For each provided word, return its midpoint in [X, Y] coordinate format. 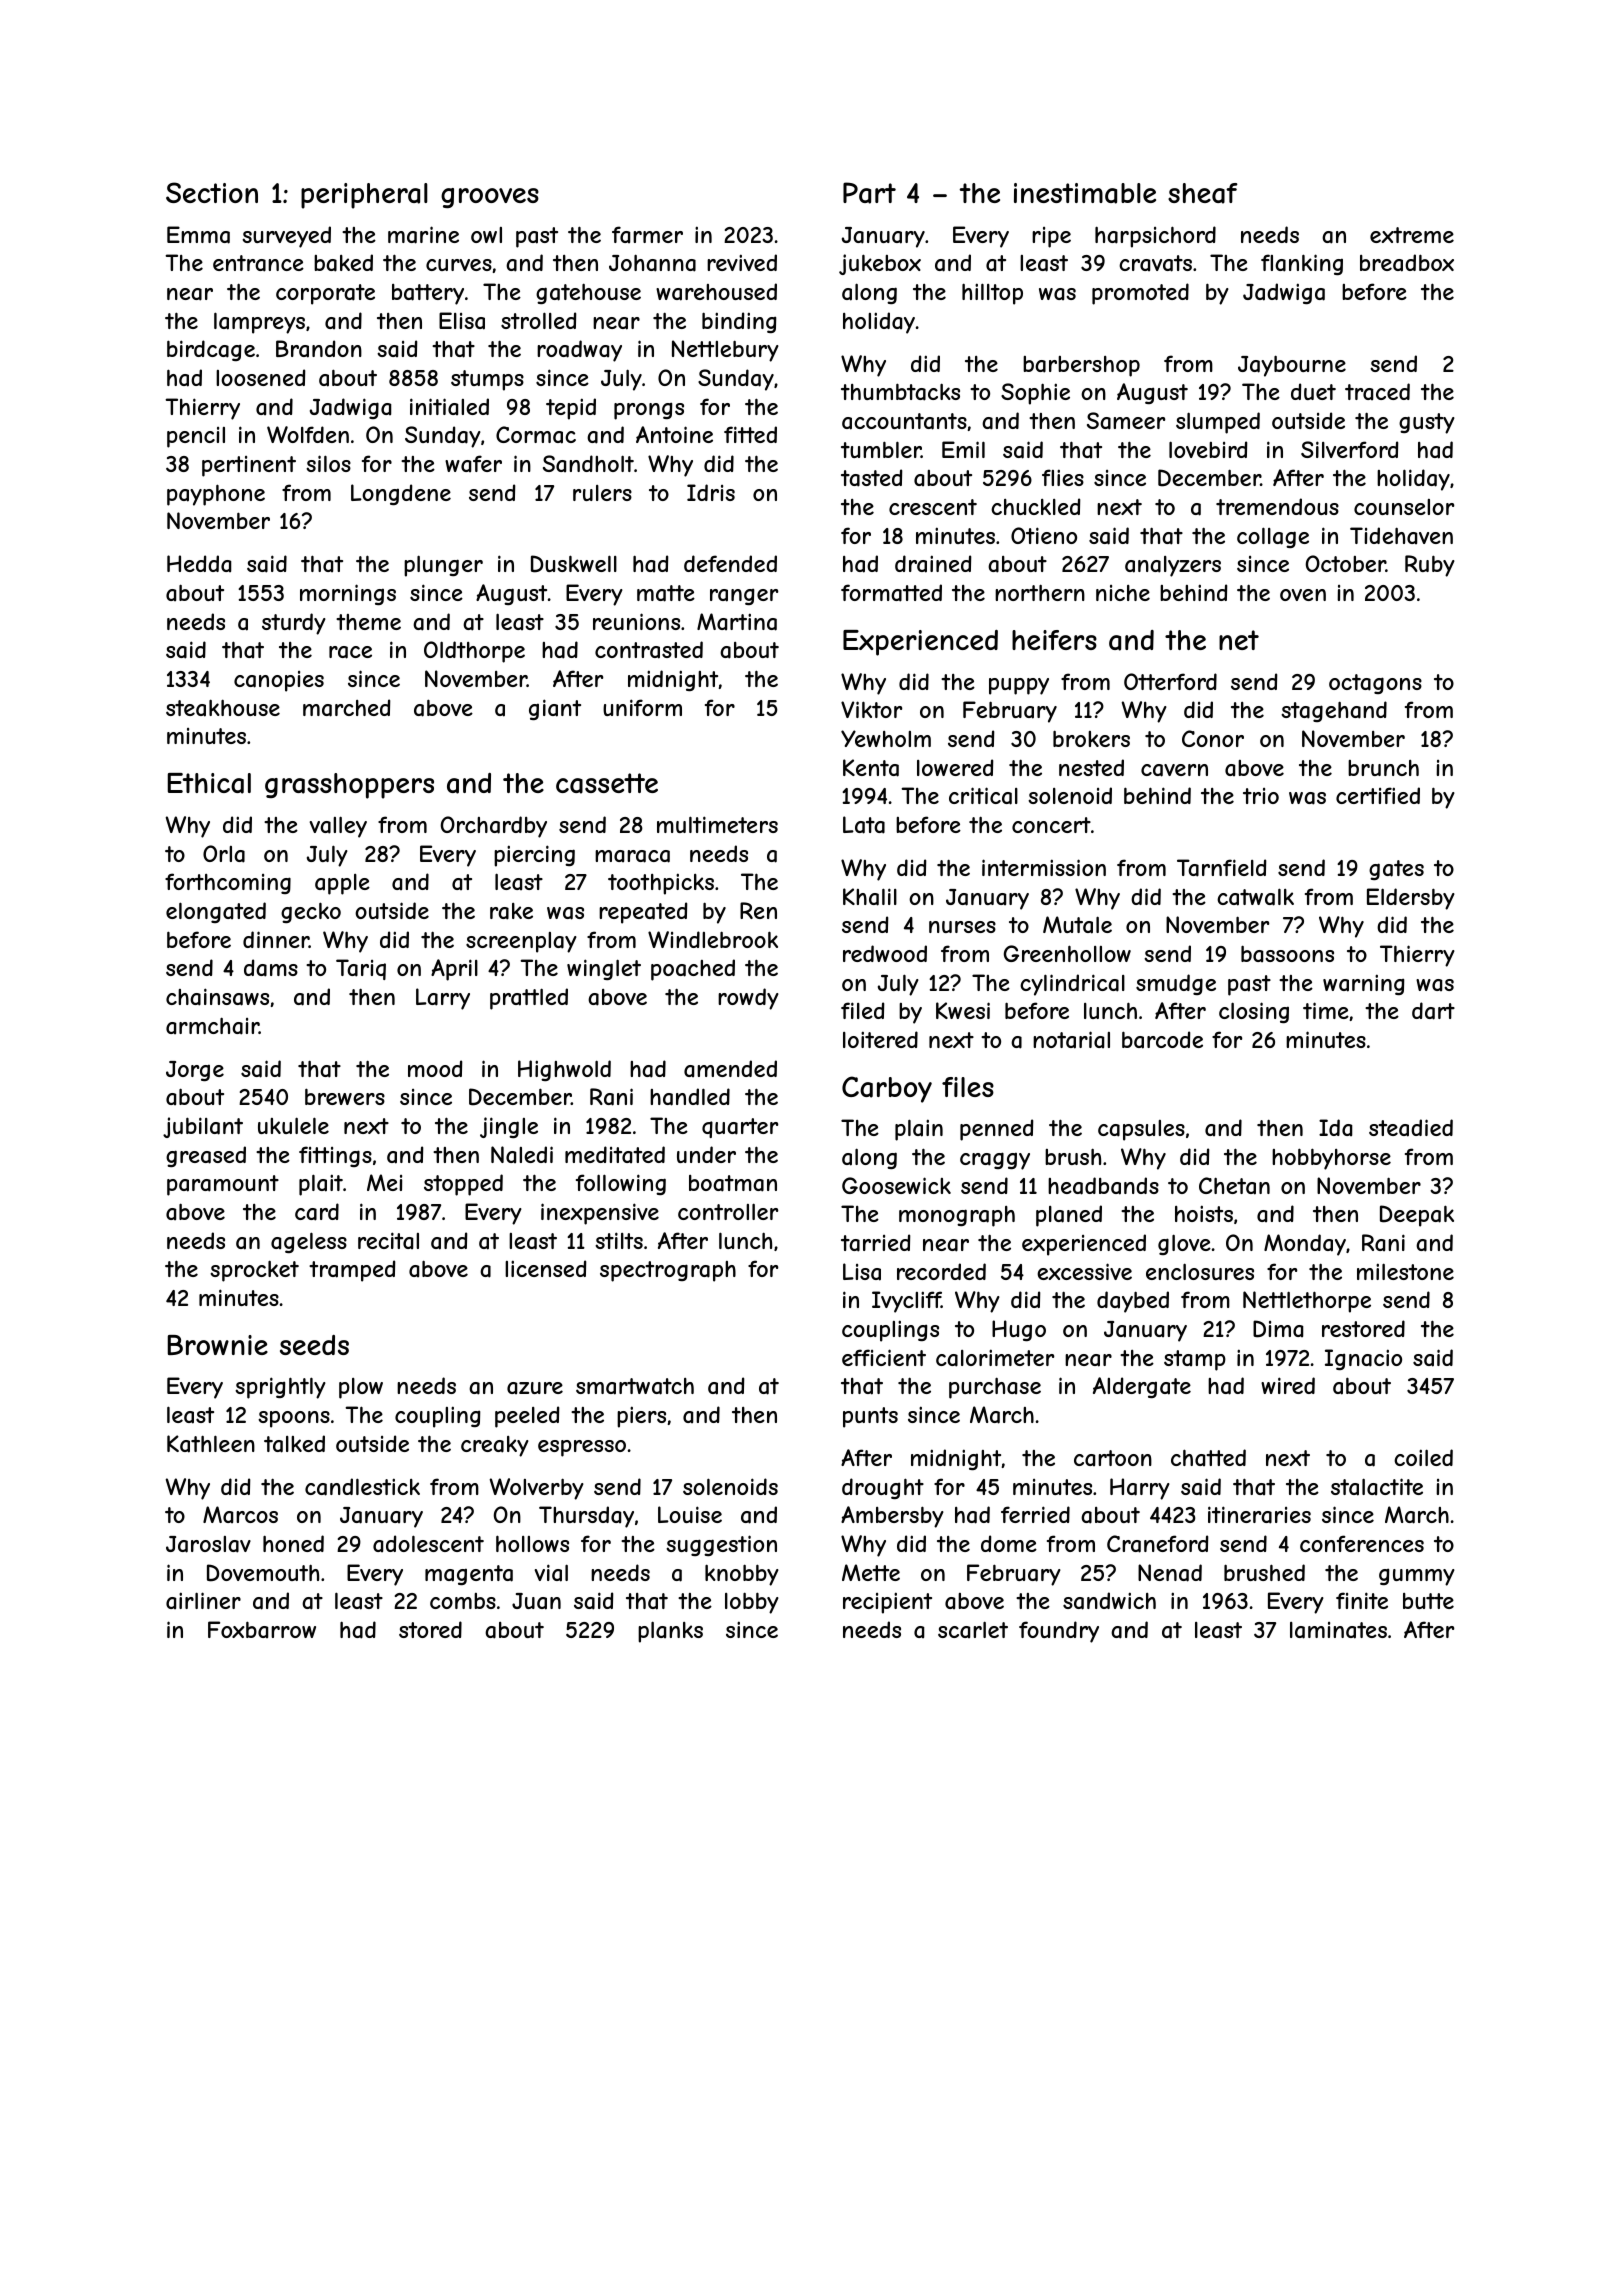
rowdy [748, 999]
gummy [1417, 1577]
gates [1396, 870]
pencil [196, 437]
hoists [1204, 1213]
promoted [1140, 294]
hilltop [992, 294]
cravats [1155, 263]
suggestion [721, 1545]
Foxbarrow [262, 1629]
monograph [957, 1216]
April [454, 970]
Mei [384, 1182]
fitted [750, 434]
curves [459, 265]
